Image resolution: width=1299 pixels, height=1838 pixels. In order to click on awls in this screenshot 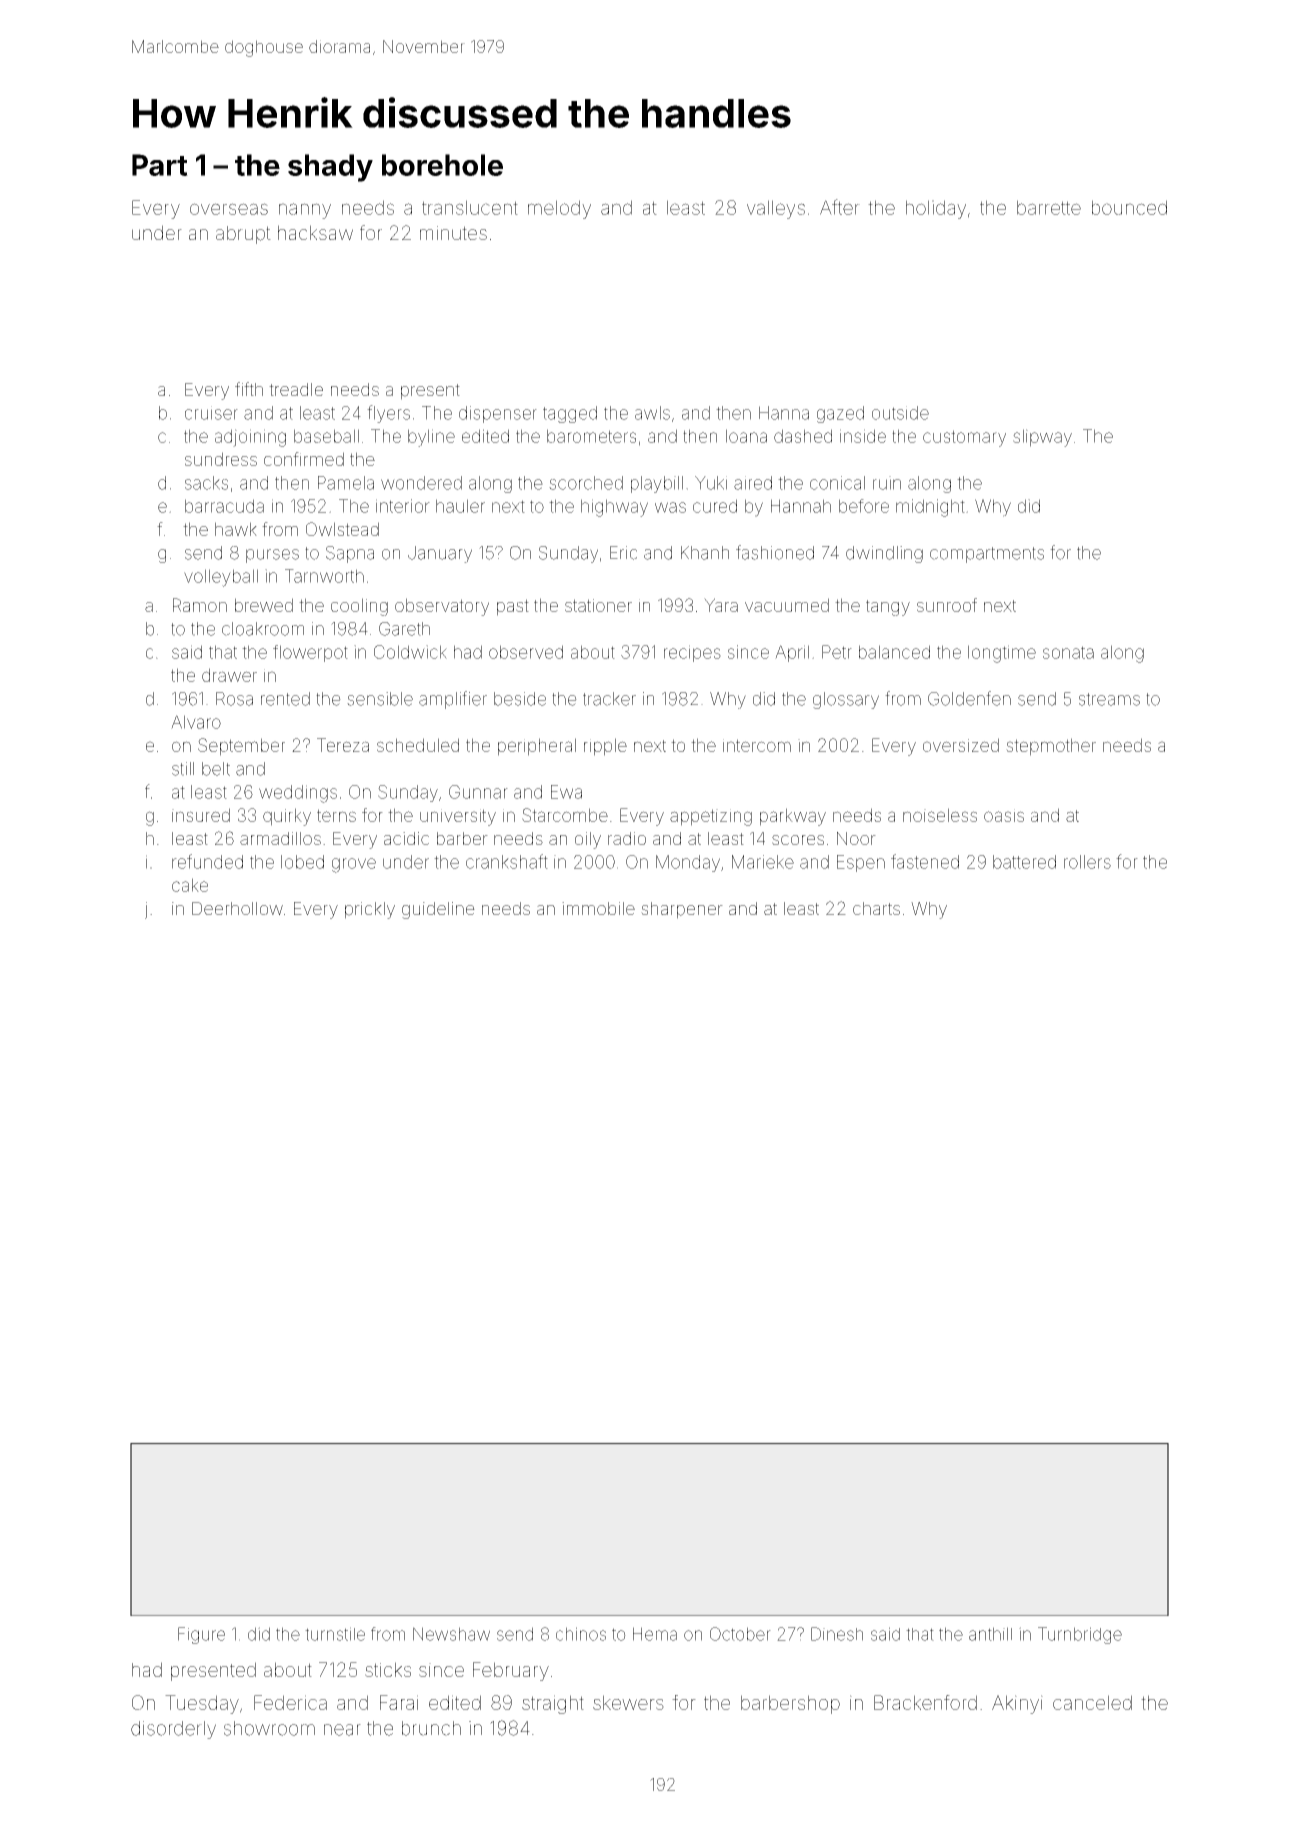, I will do `click(652, 413)`.
